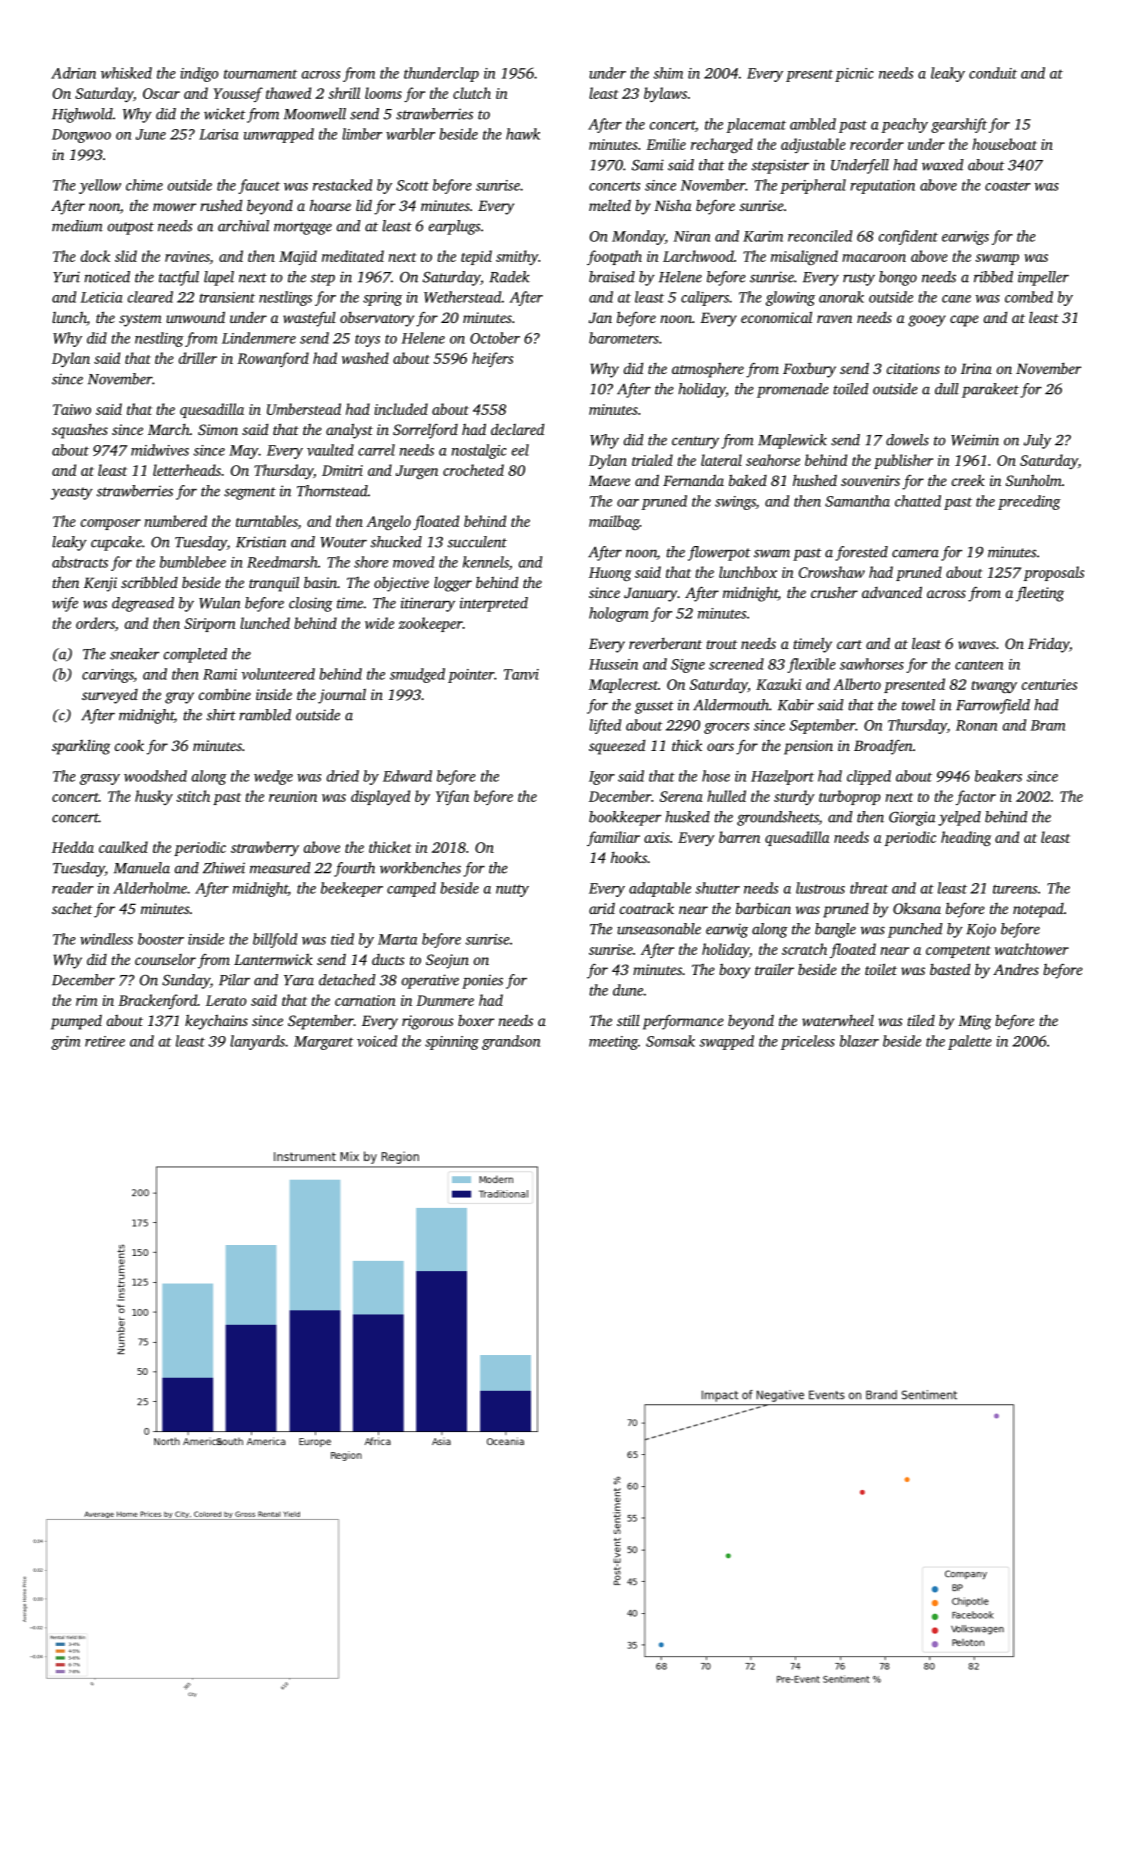 The height and width of the screenshot is (1872, 1137). I want to click on Kabir, so click(796, 705).
